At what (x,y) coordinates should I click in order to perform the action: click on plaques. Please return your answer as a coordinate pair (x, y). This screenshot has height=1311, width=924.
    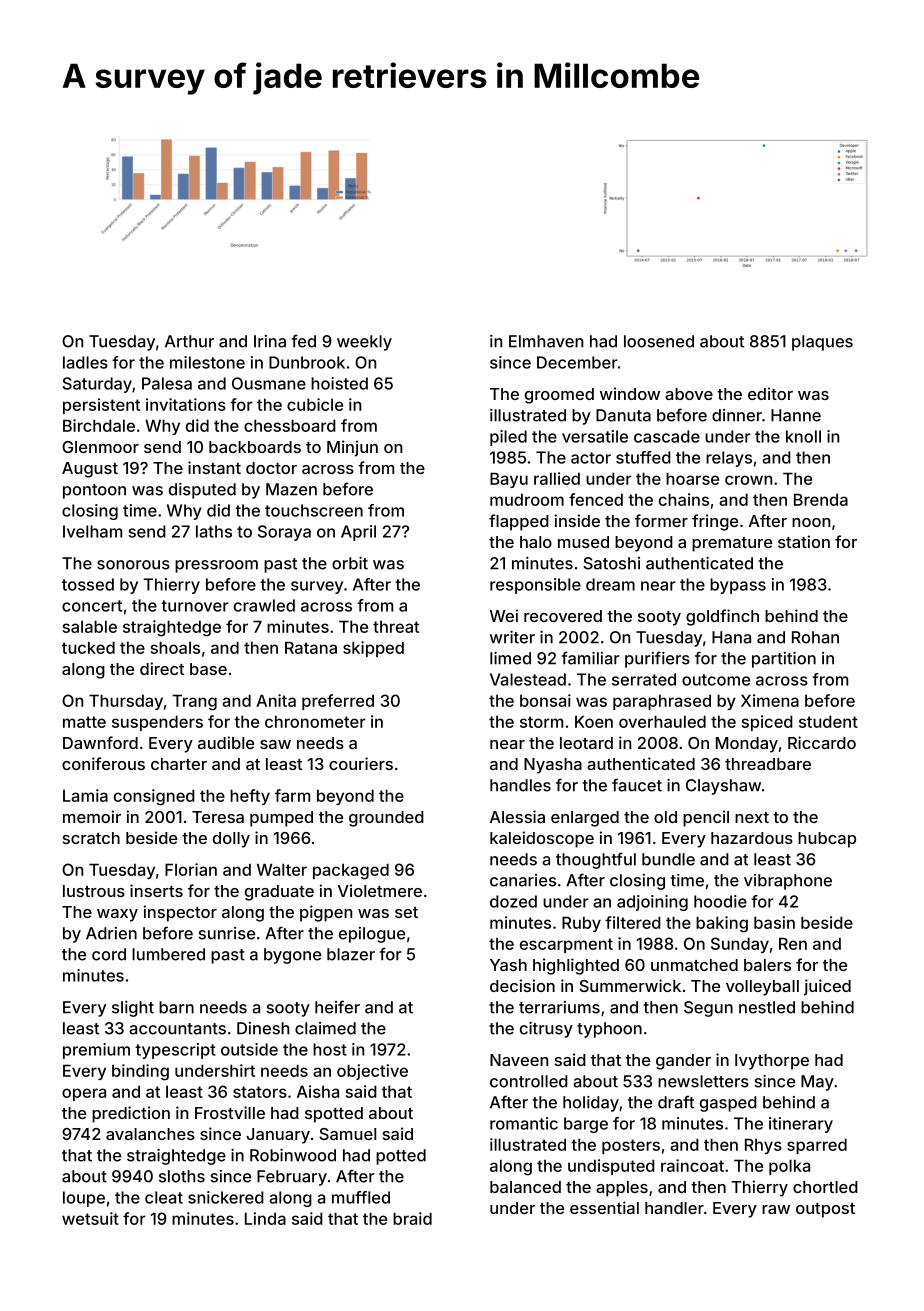
    Looking at the image, I should click on (822, 343).
